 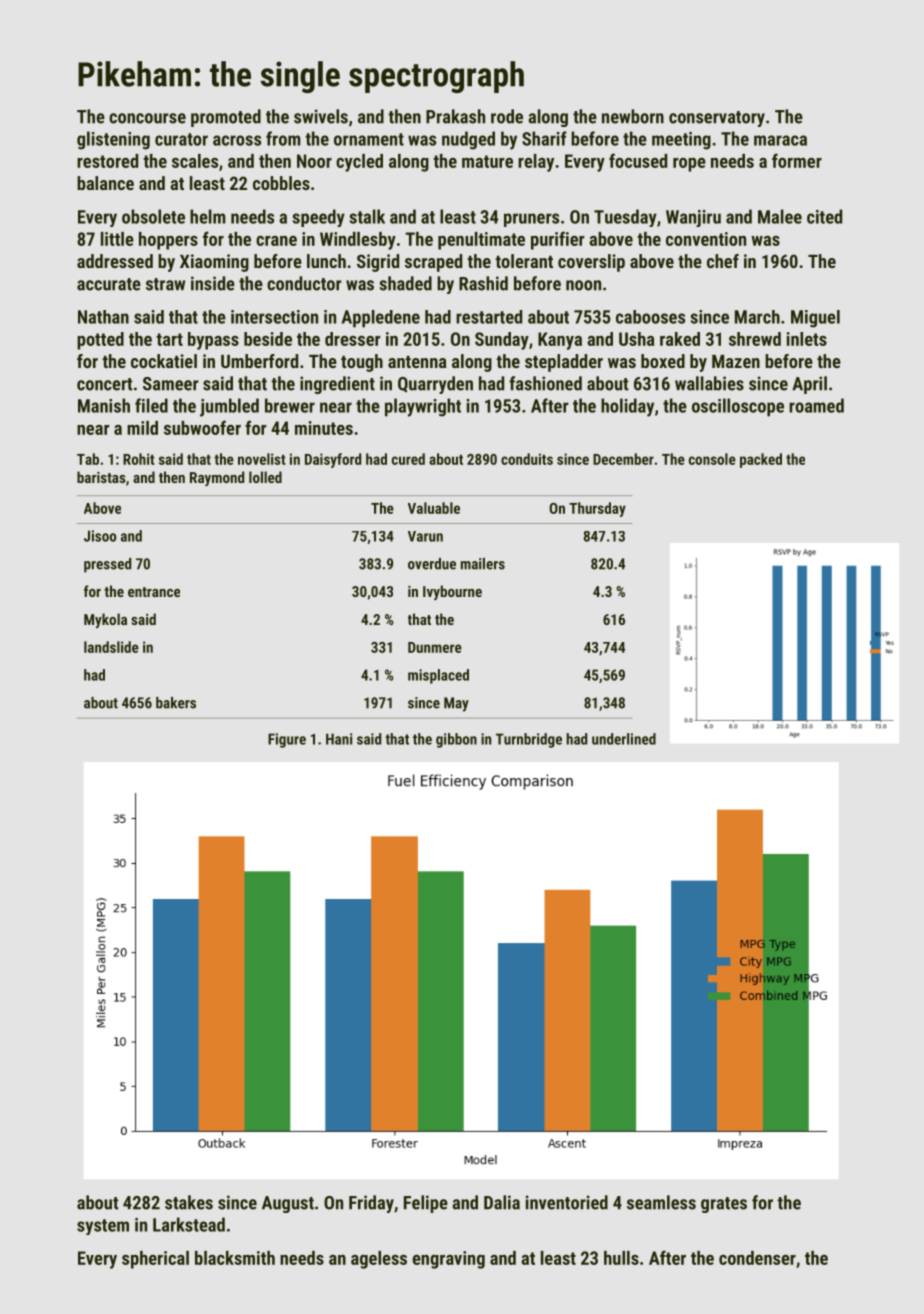 I want to click on chef, so click(x=723, y=261).
